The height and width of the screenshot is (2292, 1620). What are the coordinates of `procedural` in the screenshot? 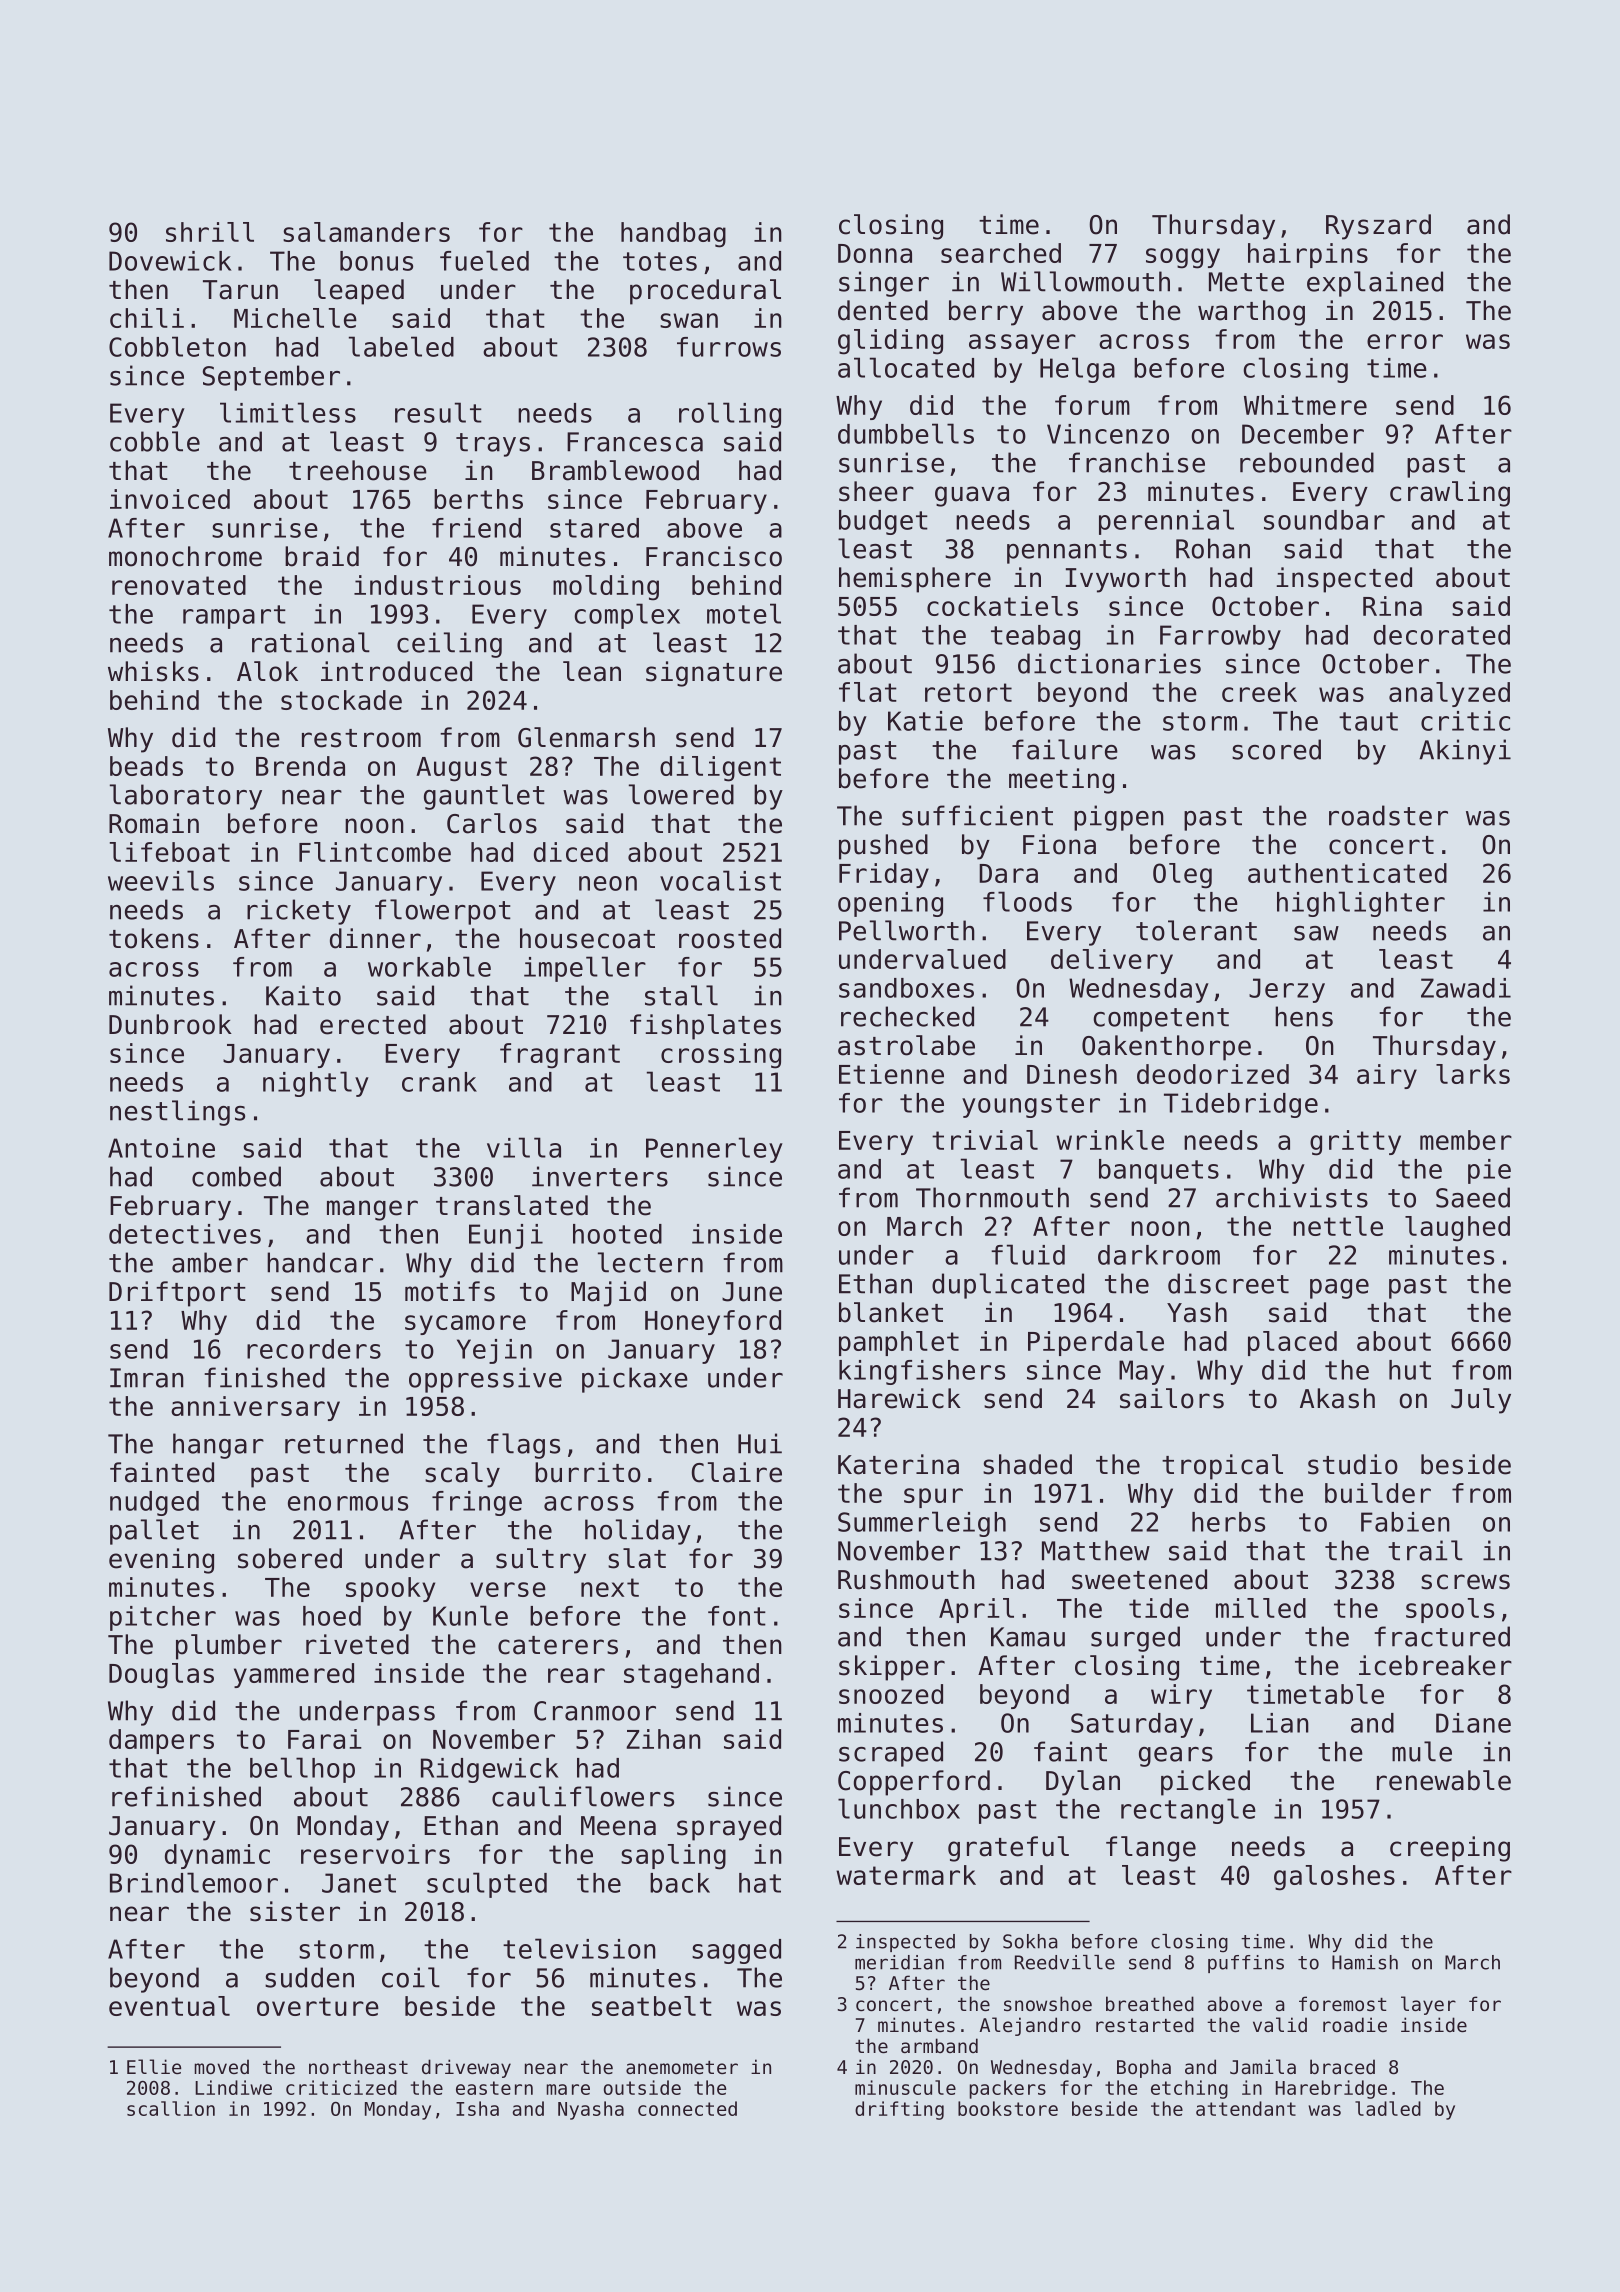 It's located at (705, 292).
